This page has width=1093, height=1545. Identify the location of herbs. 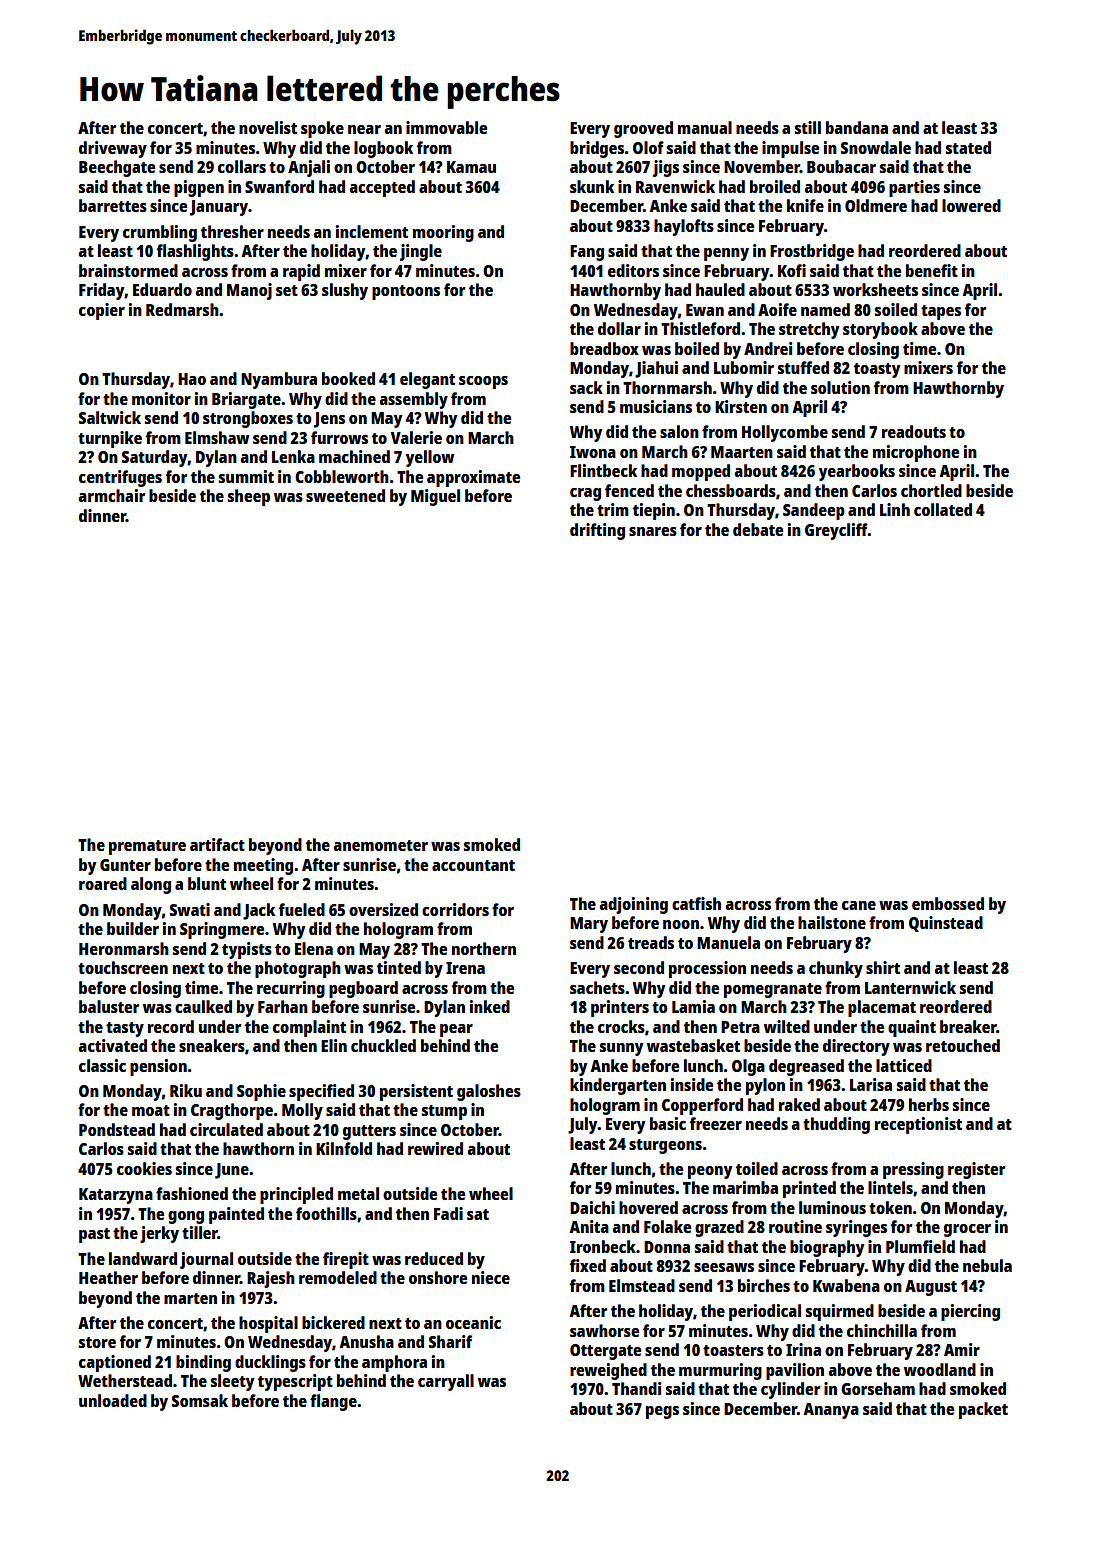
(929, 1104).
